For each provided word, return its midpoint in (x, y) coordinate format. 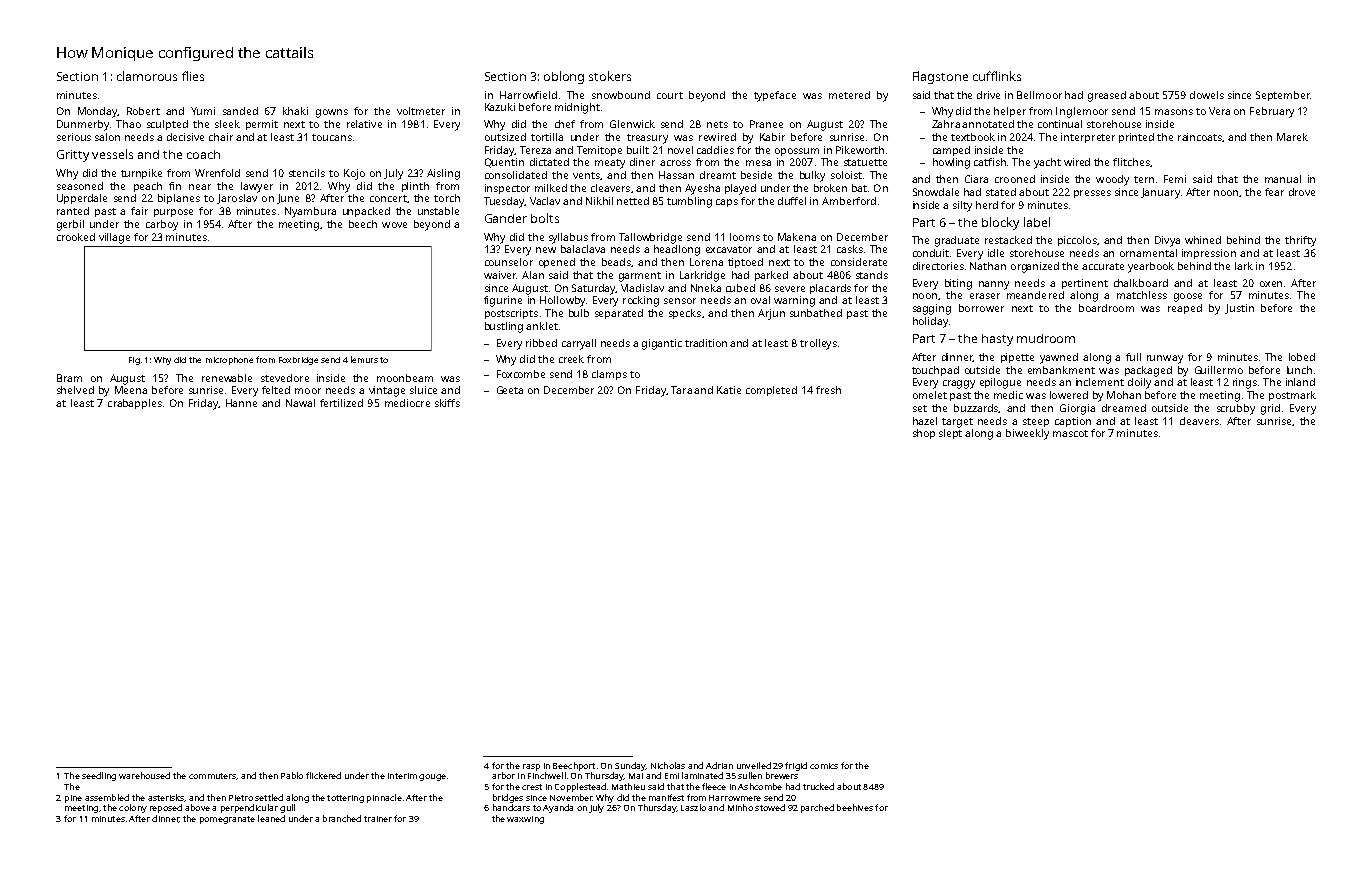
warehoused (144, 775)
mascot (1070, 433)
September (1283, 96)
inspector (507, 189)
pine (73, 799)
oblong (564, 77)
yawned (1059, 358)
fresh (828, 390)
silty (962, 206)
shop (924, 434)
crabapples (135, 404)
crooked (76, 237)
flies (193, 76)
